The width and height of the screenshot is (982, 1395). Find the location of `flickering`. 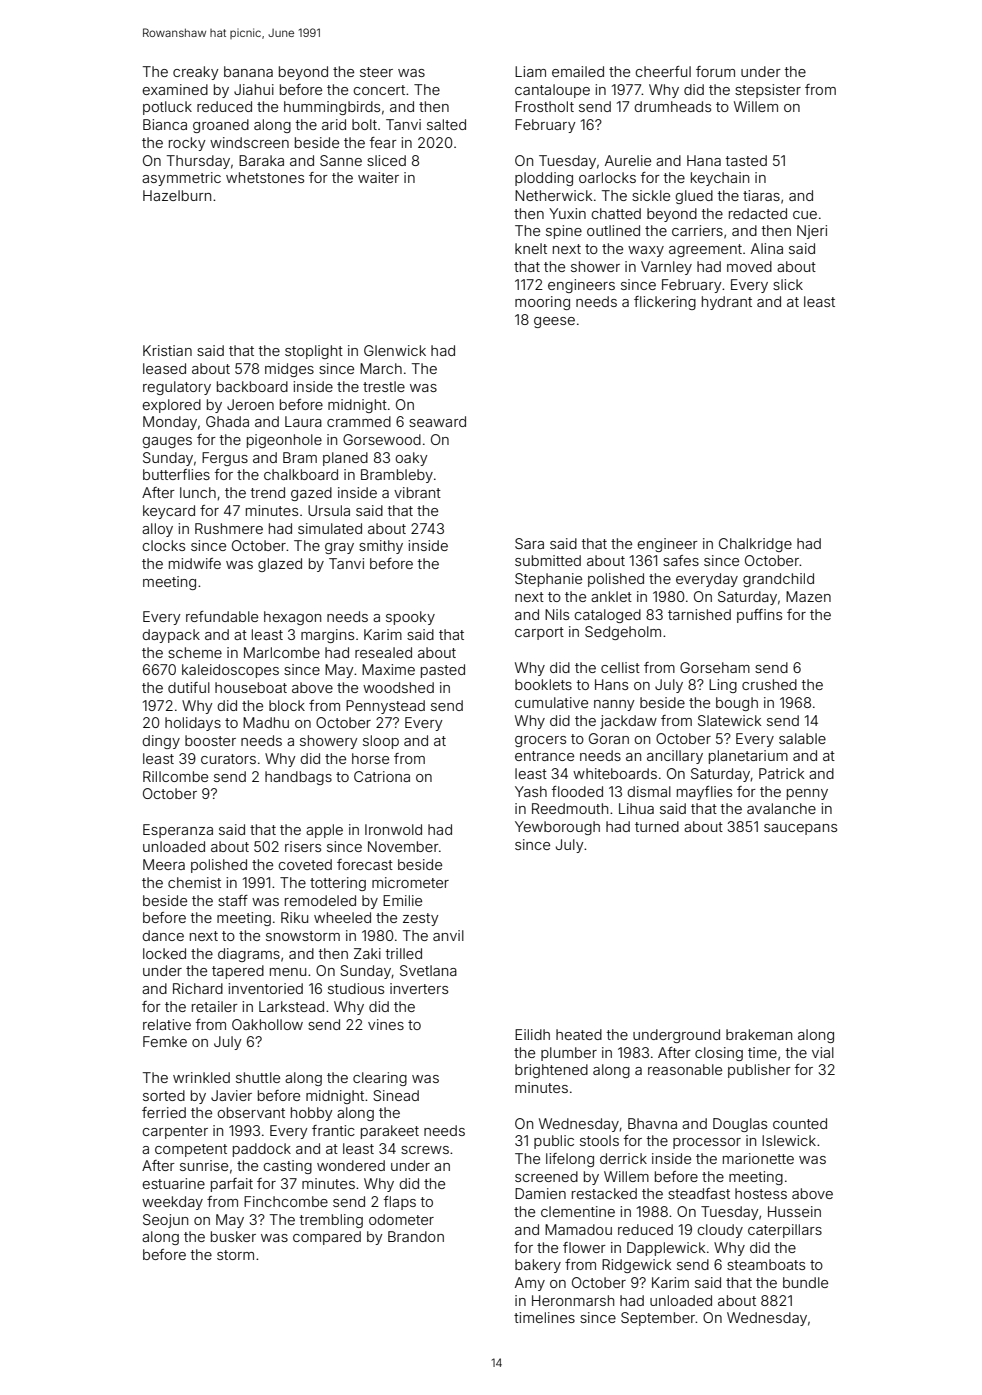

flickering is located at coordinates (665, 303).
